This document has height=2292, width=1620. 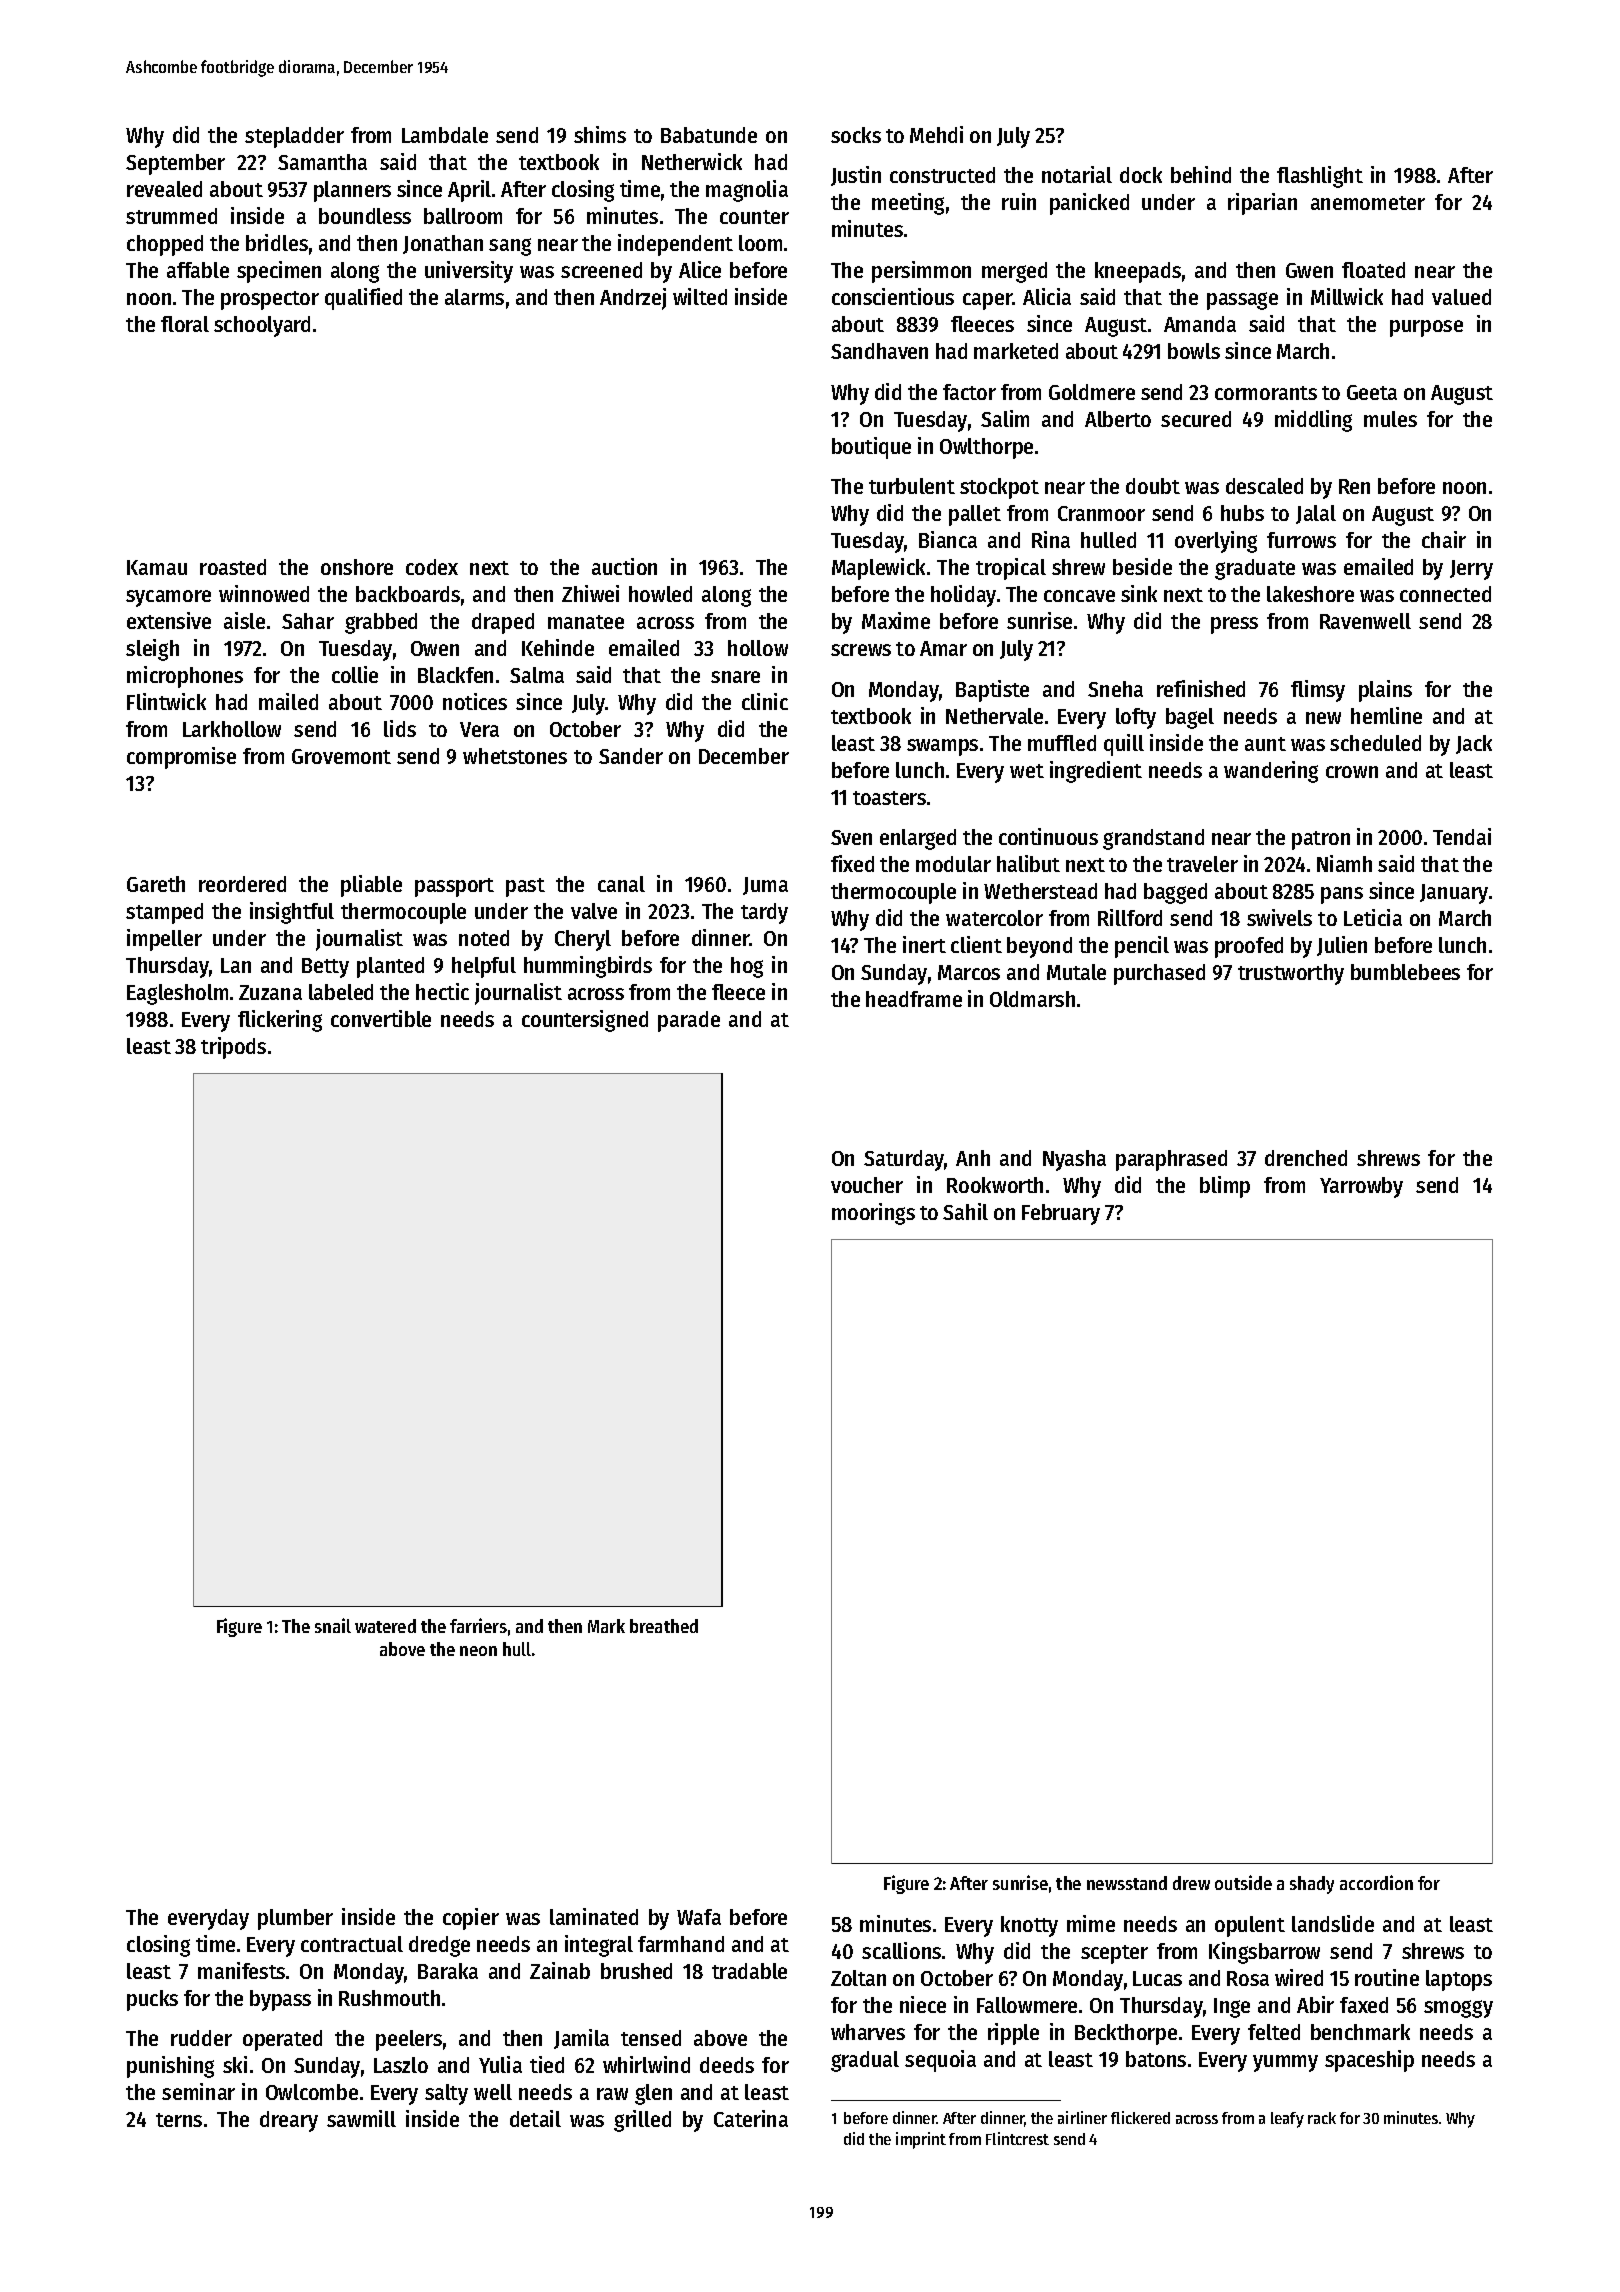 I want to click on paraphrased, so click(x=1171, y=1160).
